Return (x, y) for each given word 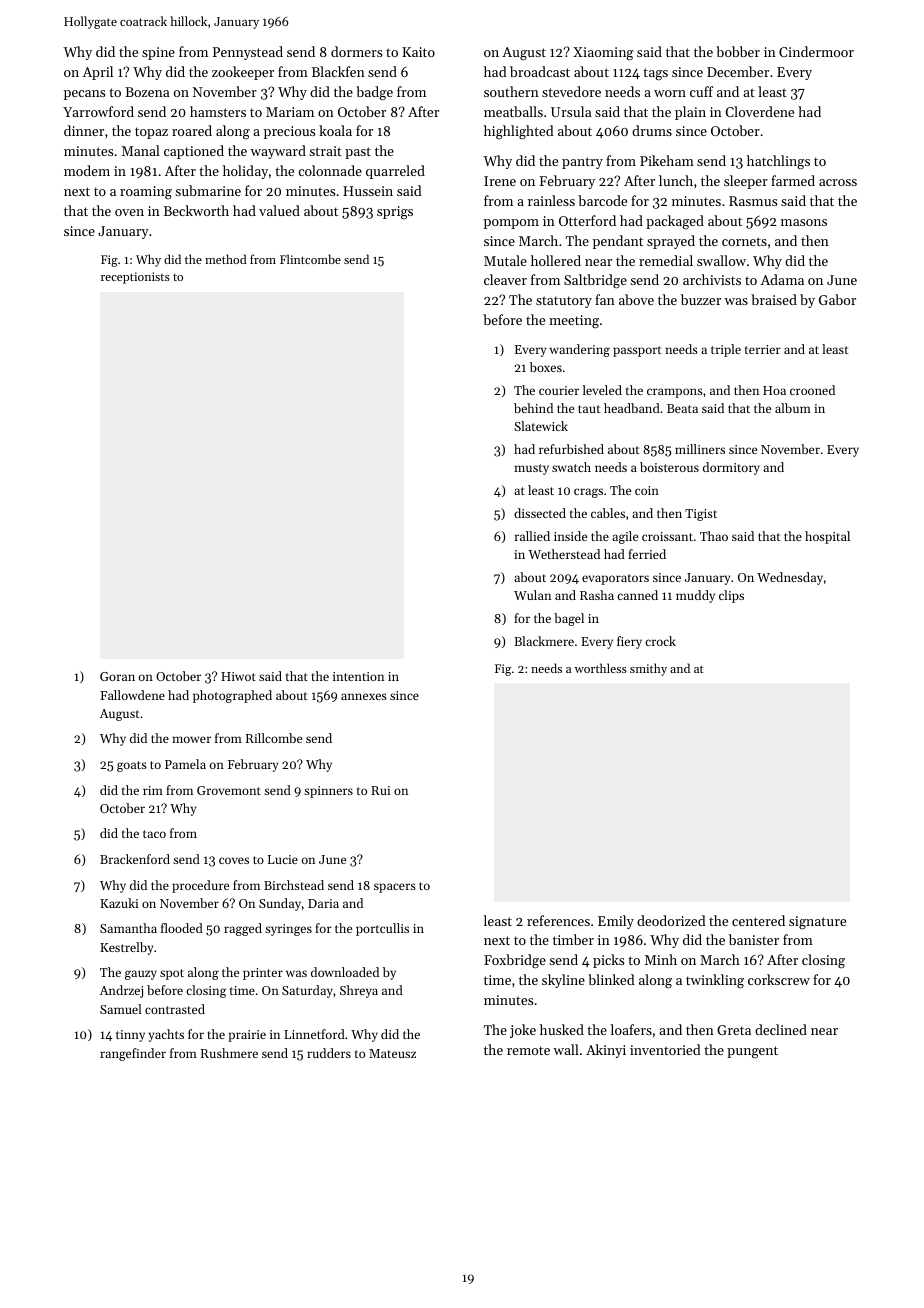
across (838, 182)
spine (158, 53)
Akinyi (606, 1051)
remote (528, 1050)
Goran (117, 676)
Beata (682, 408)
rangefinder (133, 1054)
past (358, 153)
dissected (540, 513)
